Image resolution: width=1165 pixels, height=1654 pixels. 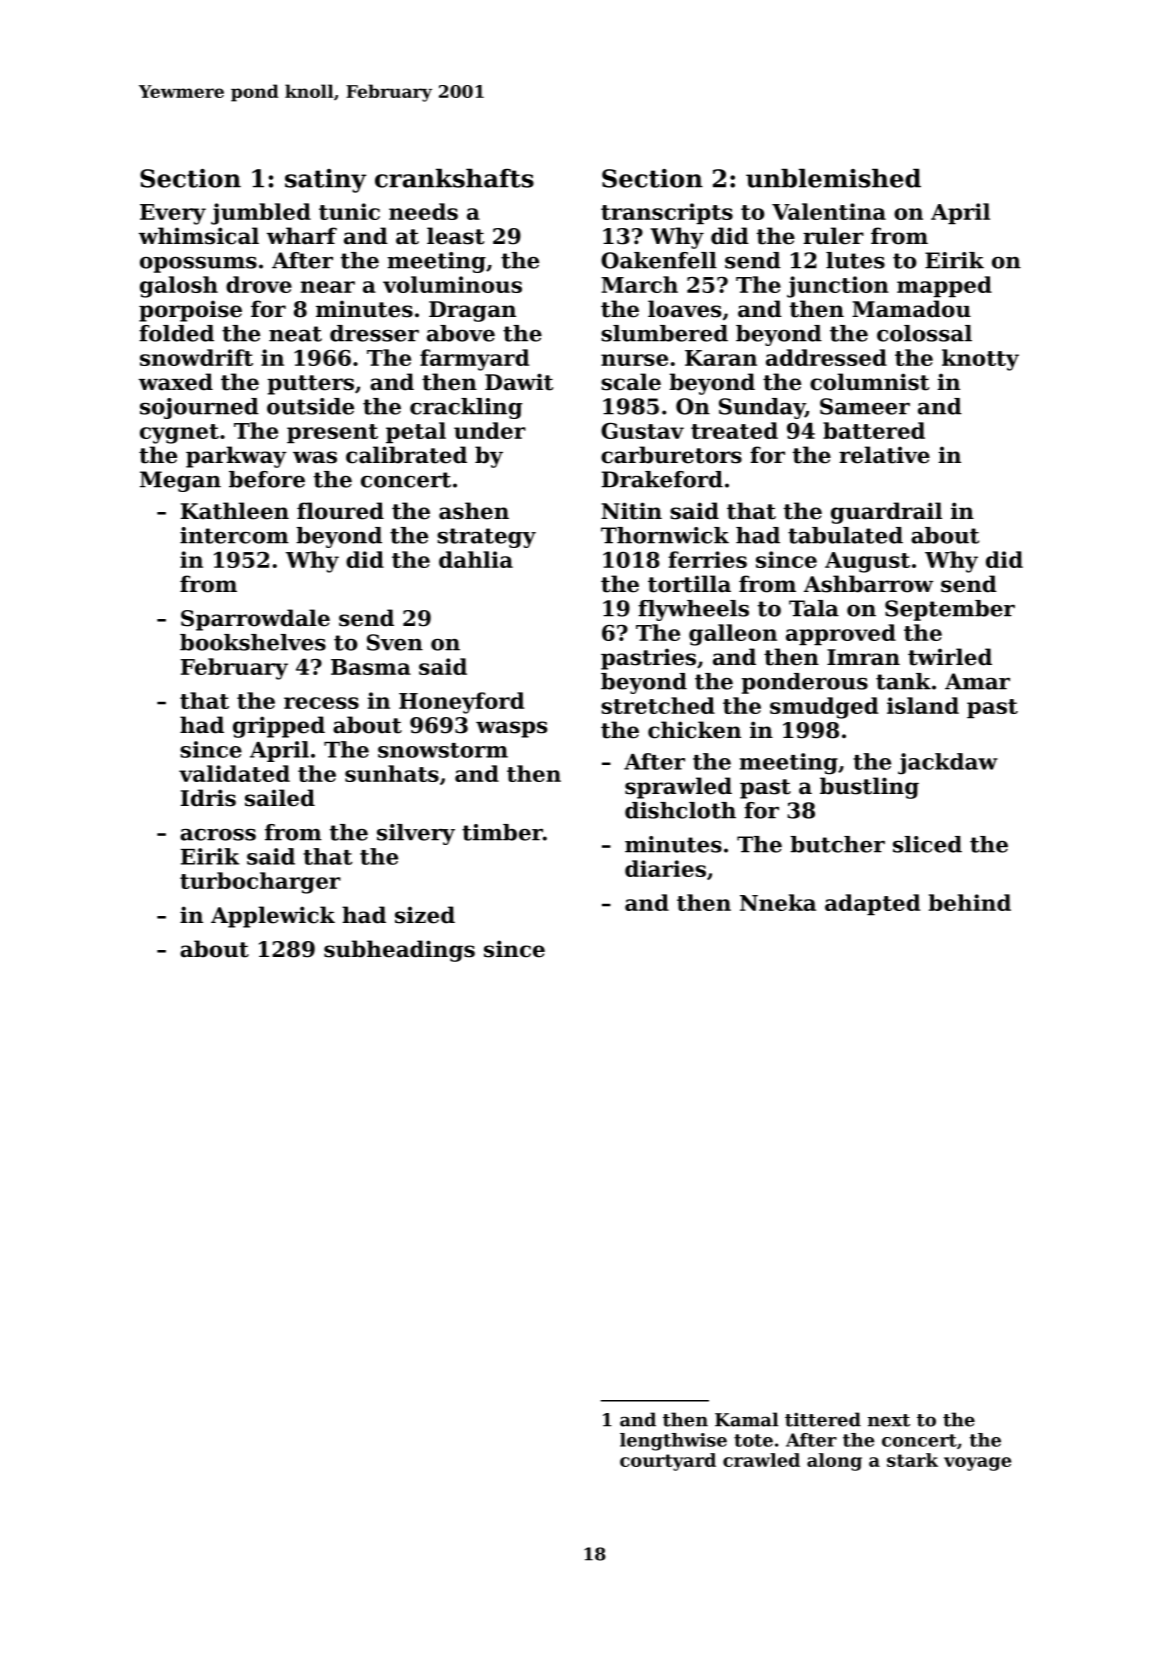 I want to click on strategy, so click(x=486, y=538).
